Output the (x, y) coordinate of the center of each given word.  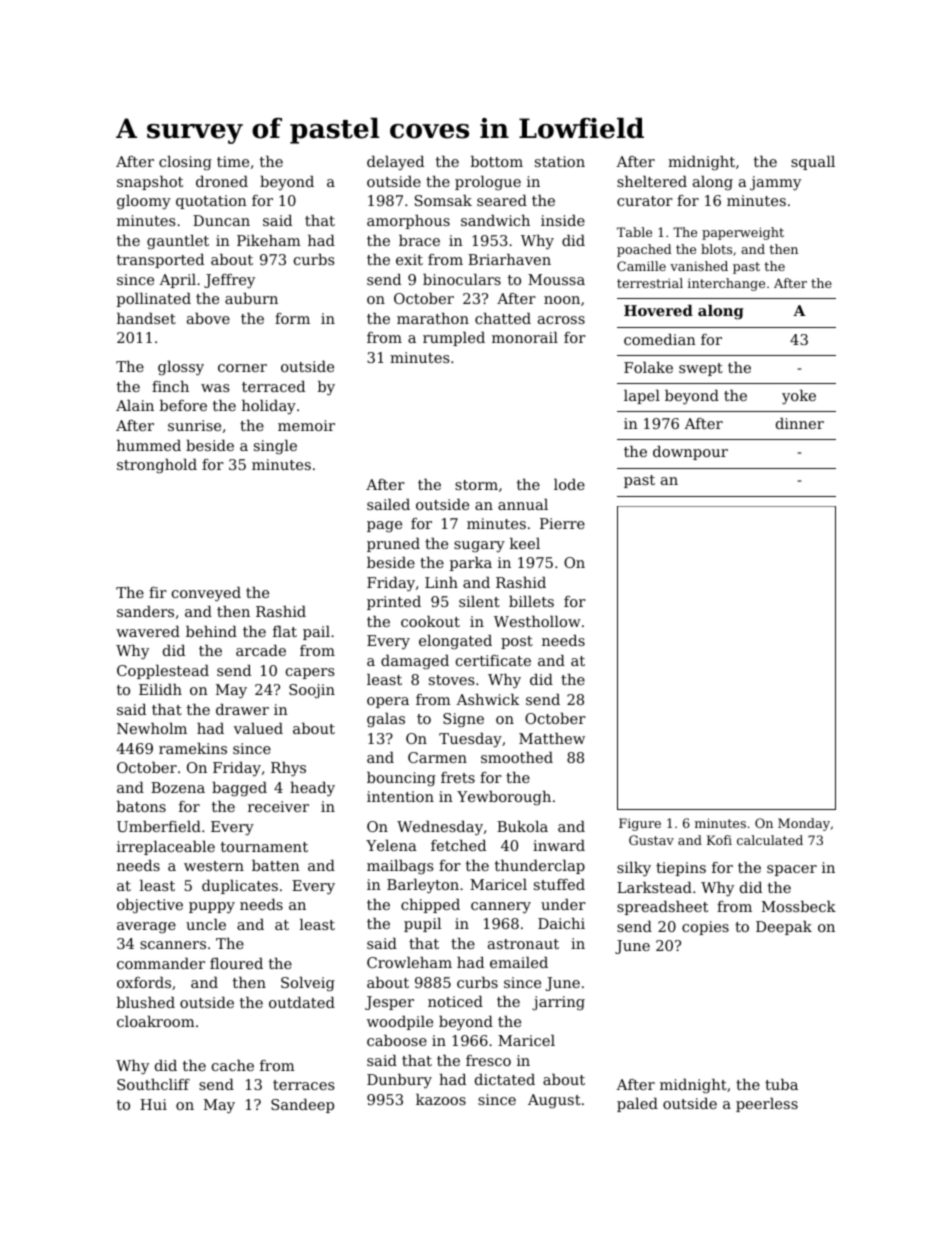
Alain (135, 405)
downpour (690, 453)
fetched (458, 845)
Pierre (562, 523)
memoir (306, 425)
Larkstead (654, 887)
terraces (303, 1085)
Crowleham (409, 962)
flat (285, 631)
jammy (775, 183)
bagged (239, 789)
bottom (497, 161)
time (233, 161)
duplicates (240, 887)
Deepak (784, 928)
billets (531, 601)
